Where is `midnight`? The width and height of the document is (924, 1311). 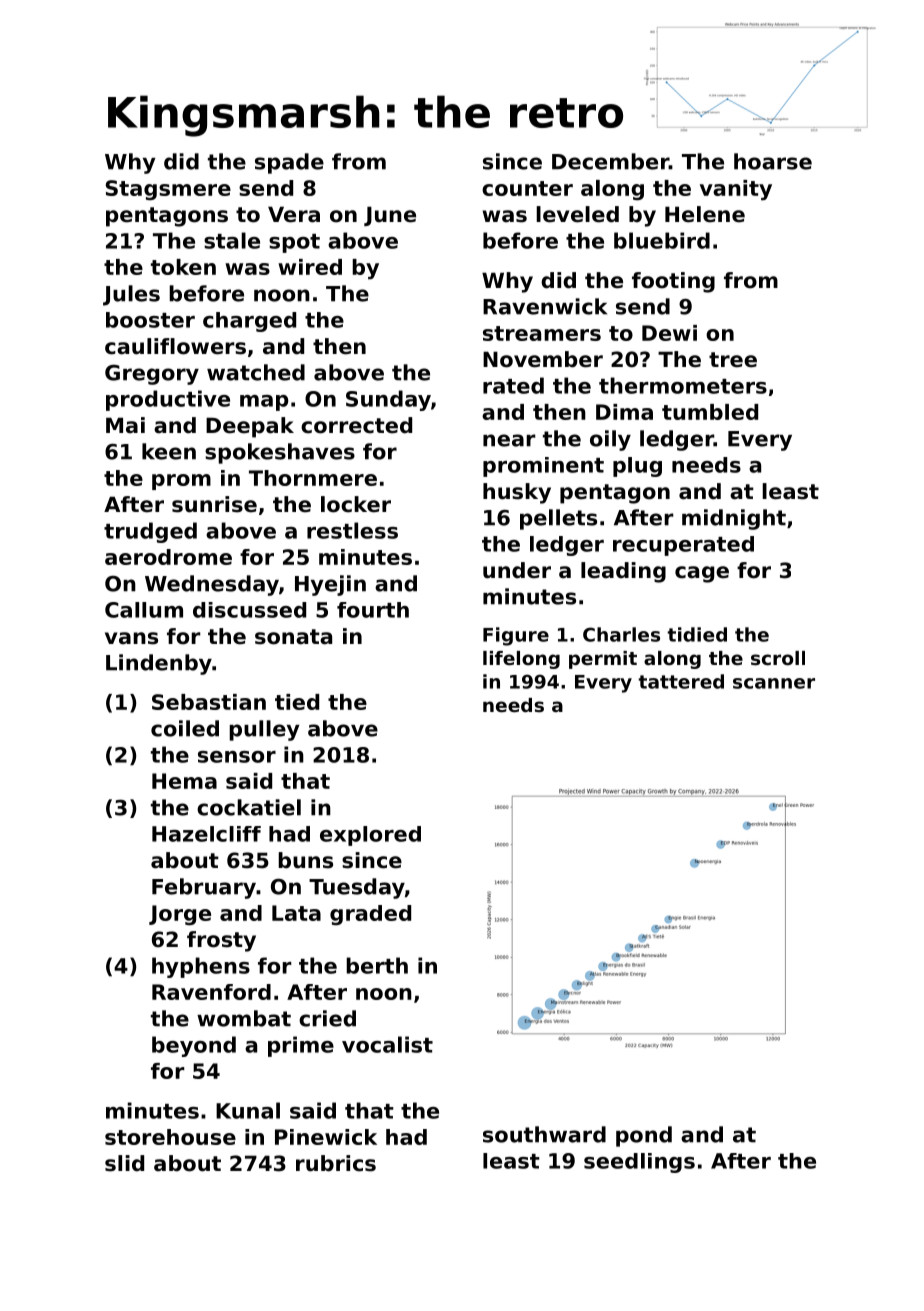 midnight is located at coordinates (734, 519).
